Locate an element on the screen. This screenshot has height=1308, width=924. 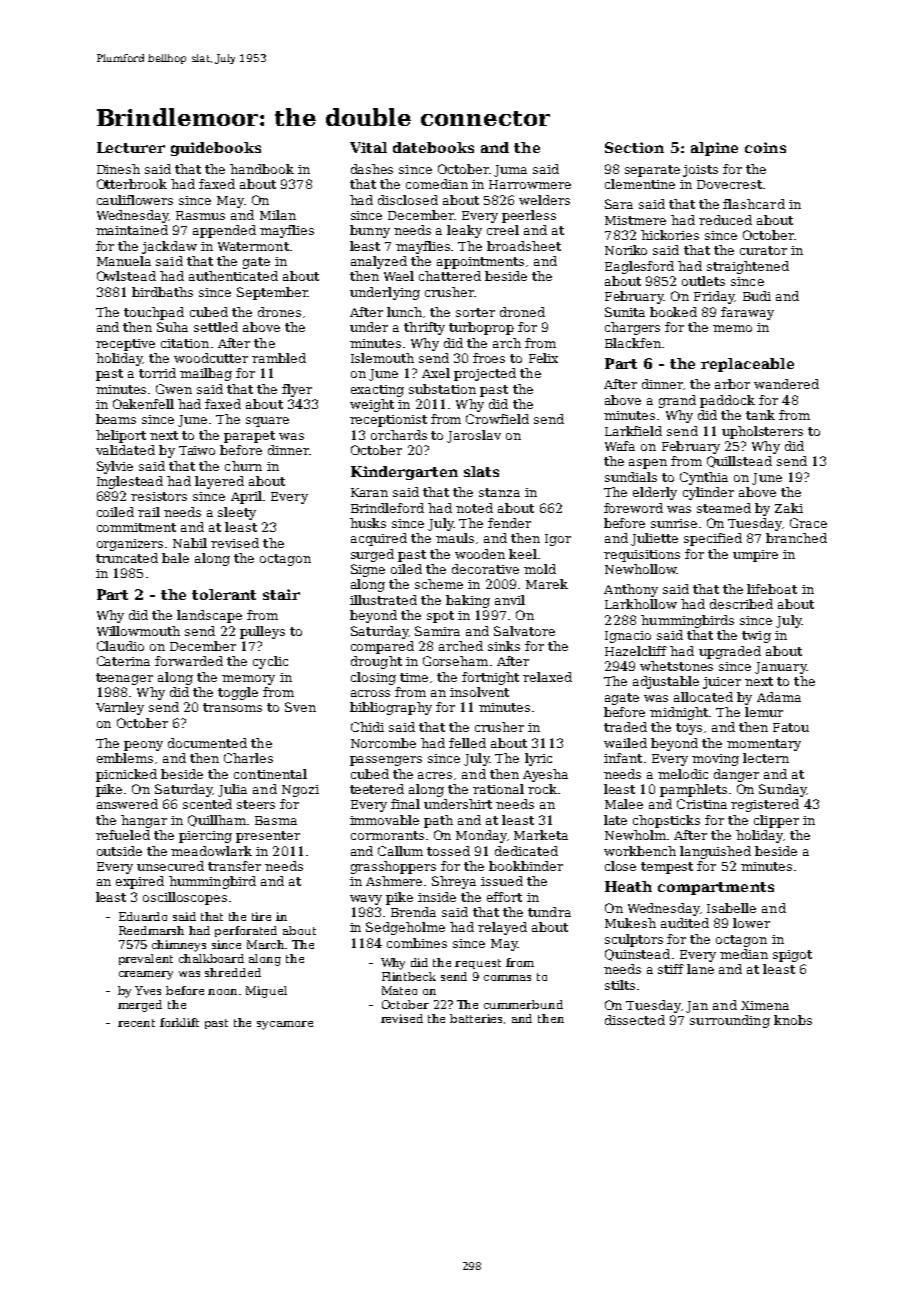
Section is located at coordinates (634, 147).
